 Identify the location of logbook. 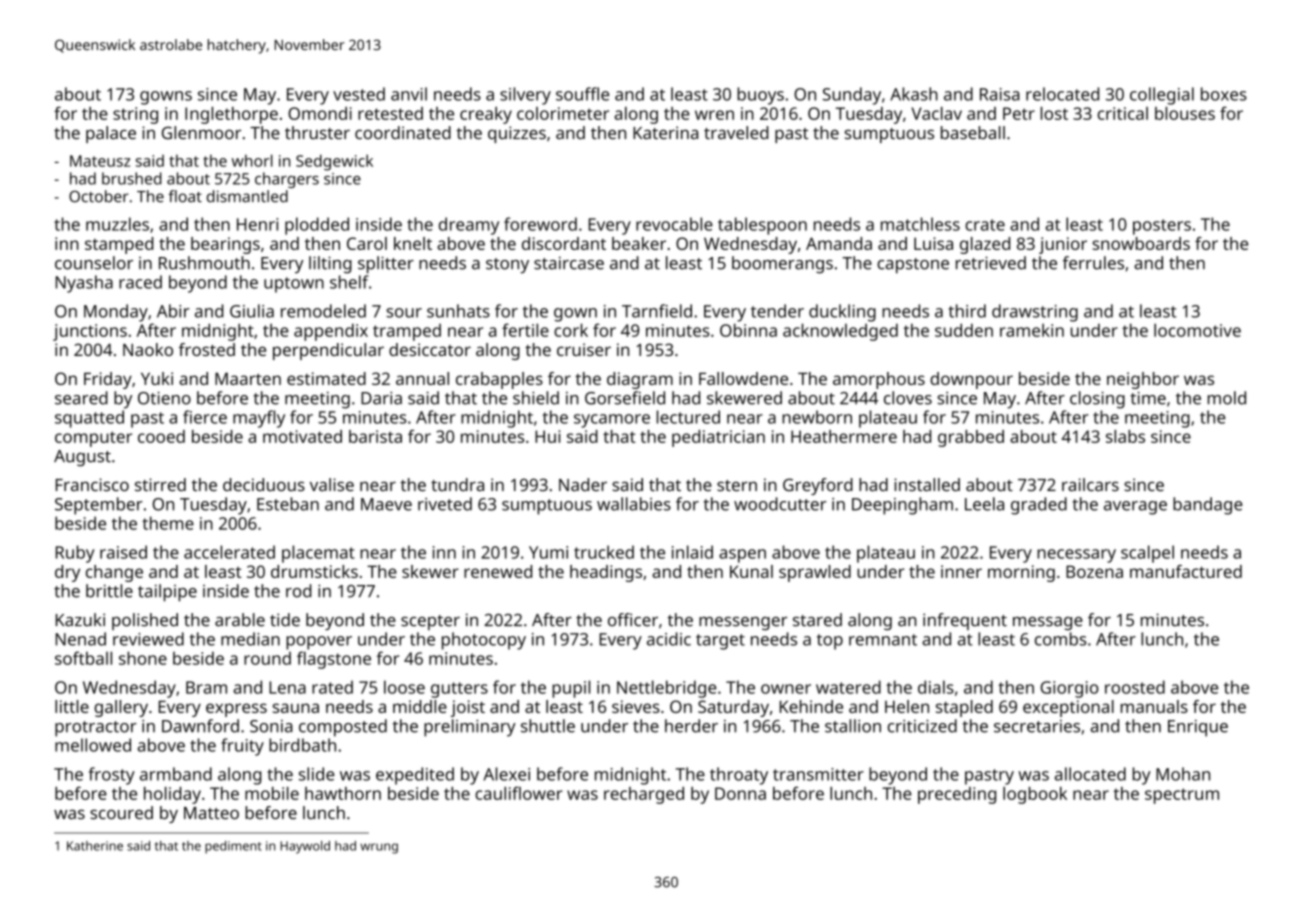
(1035, 795).
